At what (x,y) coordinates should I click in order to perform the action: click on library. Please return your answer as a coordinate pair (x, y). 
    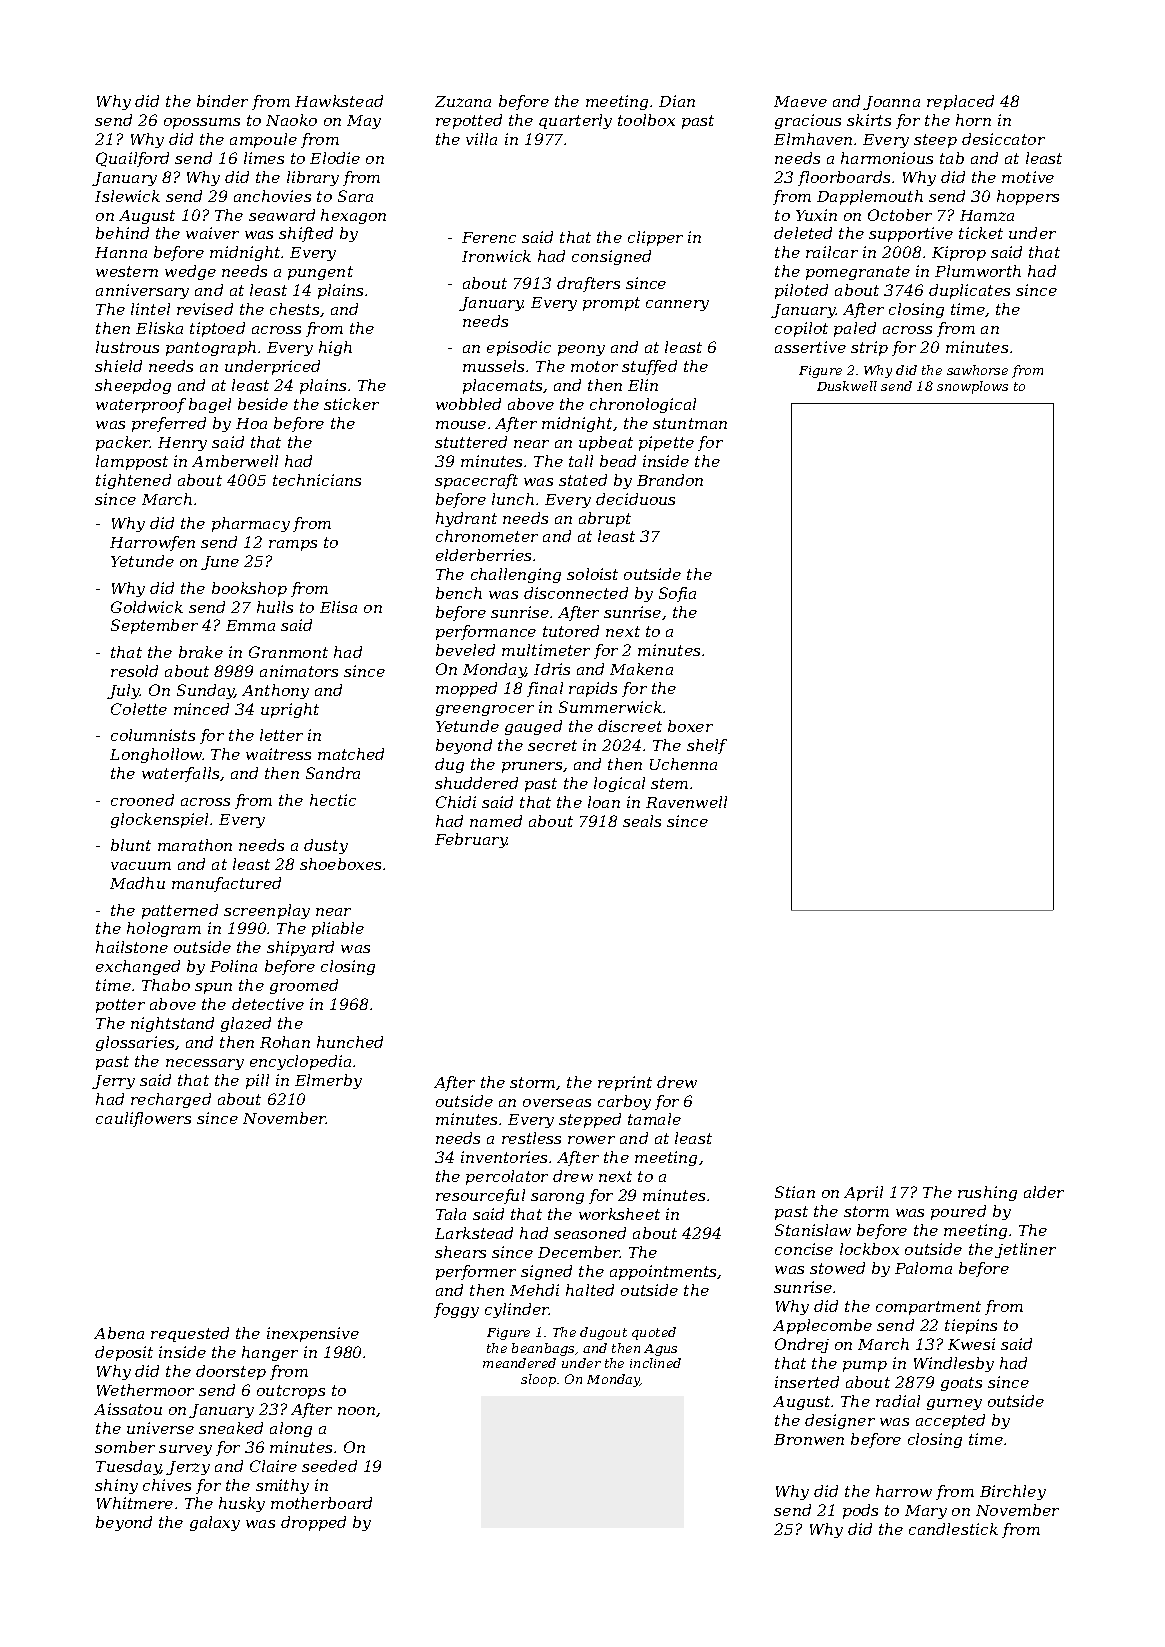
    Looking at the image, I should click on (313, 178).
